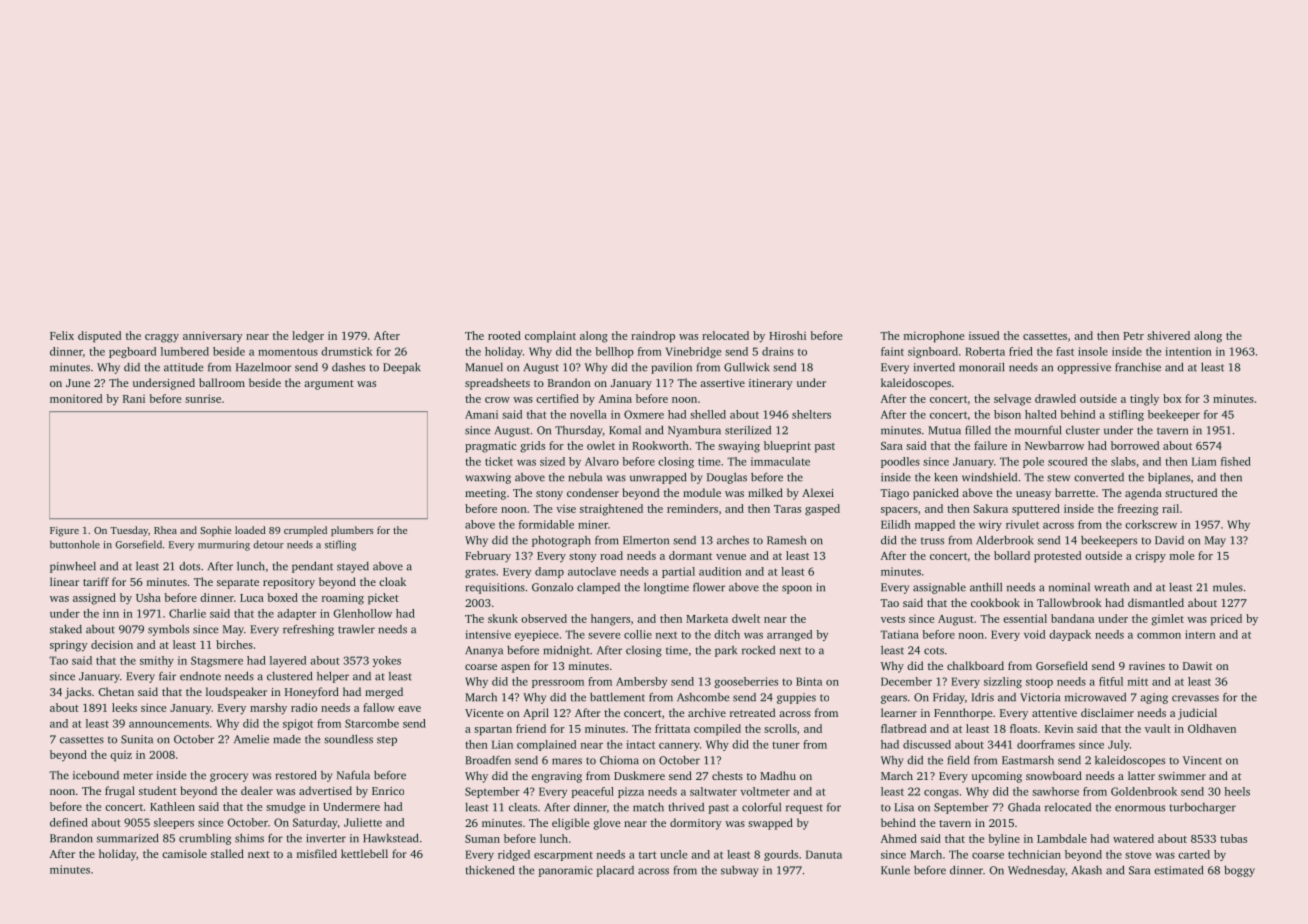  Describe the element at coordinates (1075, 492) in the screenshot. I see `barrette` at that location.
